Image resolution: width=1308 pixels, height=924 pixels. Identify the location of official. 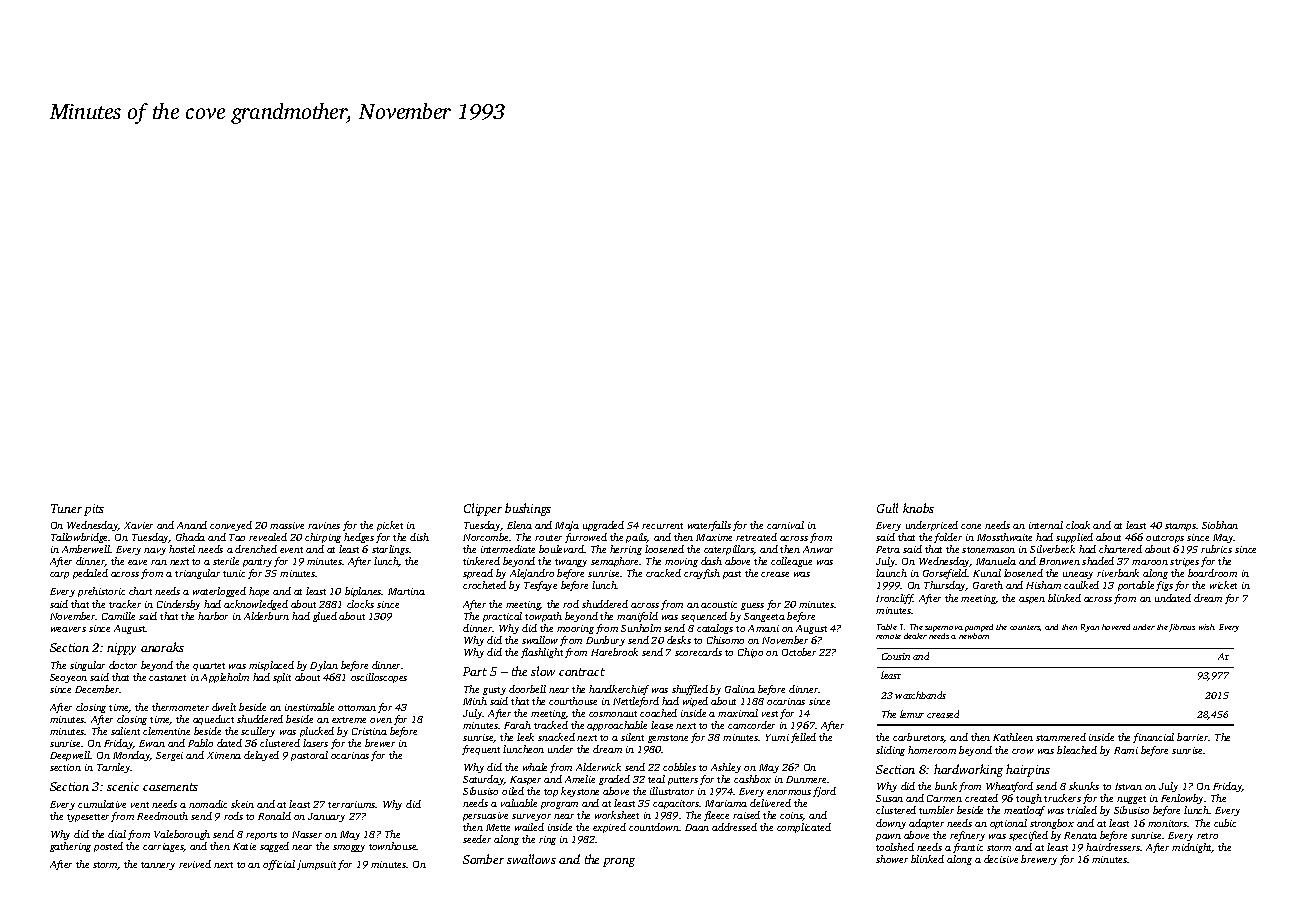
(279, 865).
